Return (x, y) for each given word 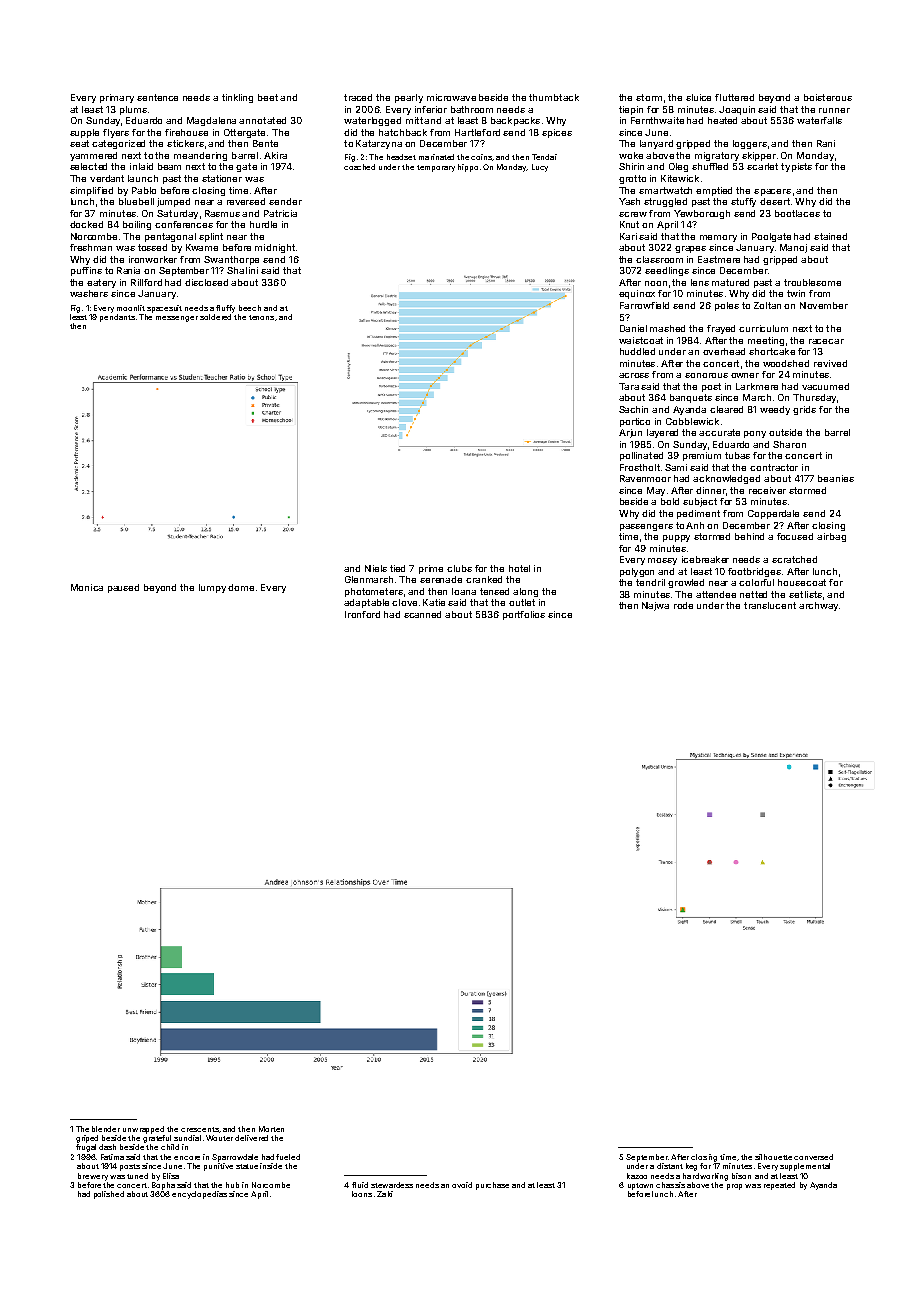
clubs (459, 568)
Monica (87, 587)
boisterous (828, 97)
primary (117, 98)
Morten (271, 1129)
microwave (451, 97)
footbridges (754, 572)
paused (123, 588)
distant (670, 1166)
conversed (813, 1157)
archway (818, 606)
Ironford (362, 614)
